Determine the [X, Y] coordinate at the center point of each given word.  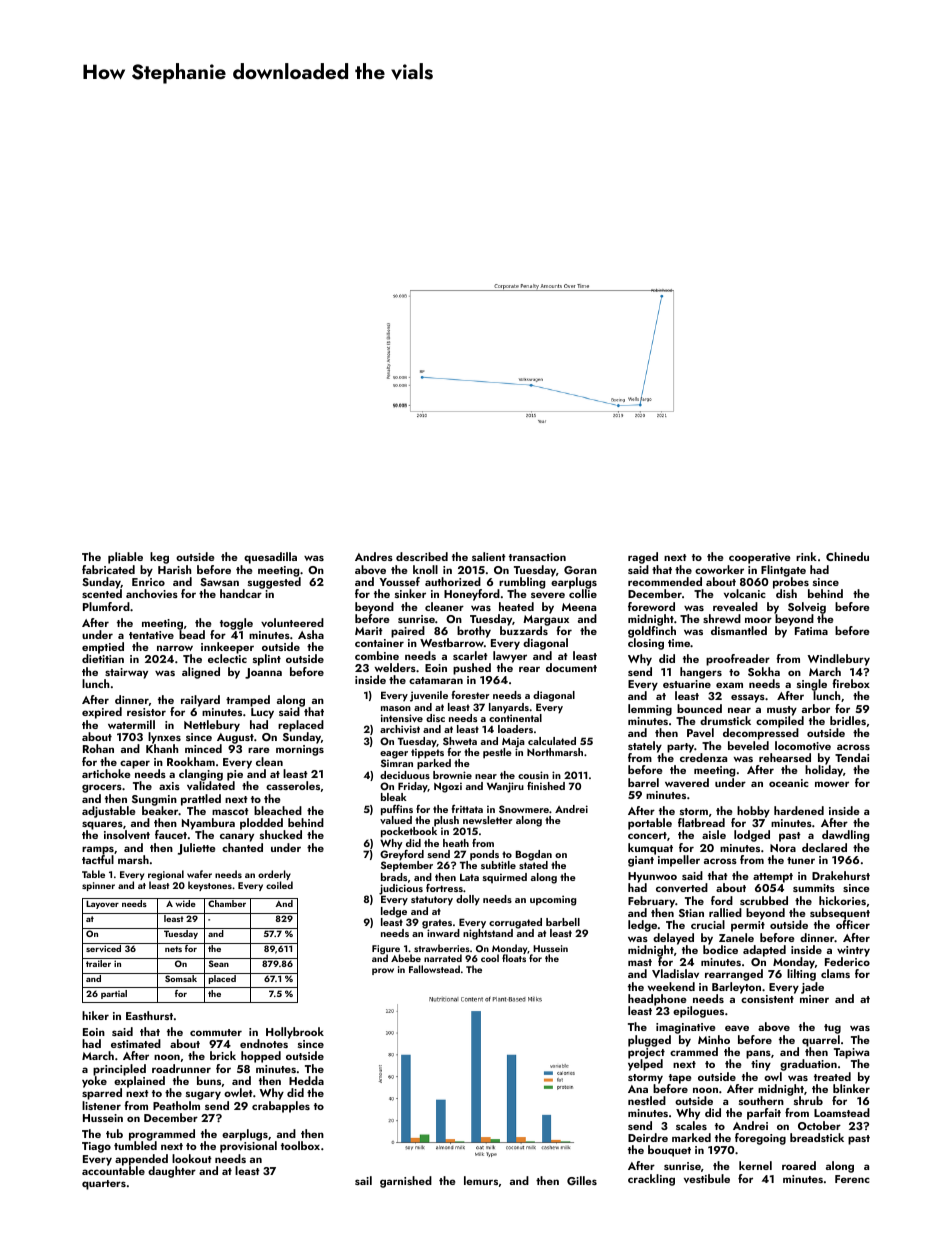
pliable [125, 558]
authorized [453, 581]
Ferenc [852, 1179]
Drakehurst [841, 875]
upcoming [553, 900]
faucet [171, 834]
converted [682, 887]
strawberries [442, 948]
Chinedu [847, 556]
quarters [104, 1185]
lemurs [481, 1180]
